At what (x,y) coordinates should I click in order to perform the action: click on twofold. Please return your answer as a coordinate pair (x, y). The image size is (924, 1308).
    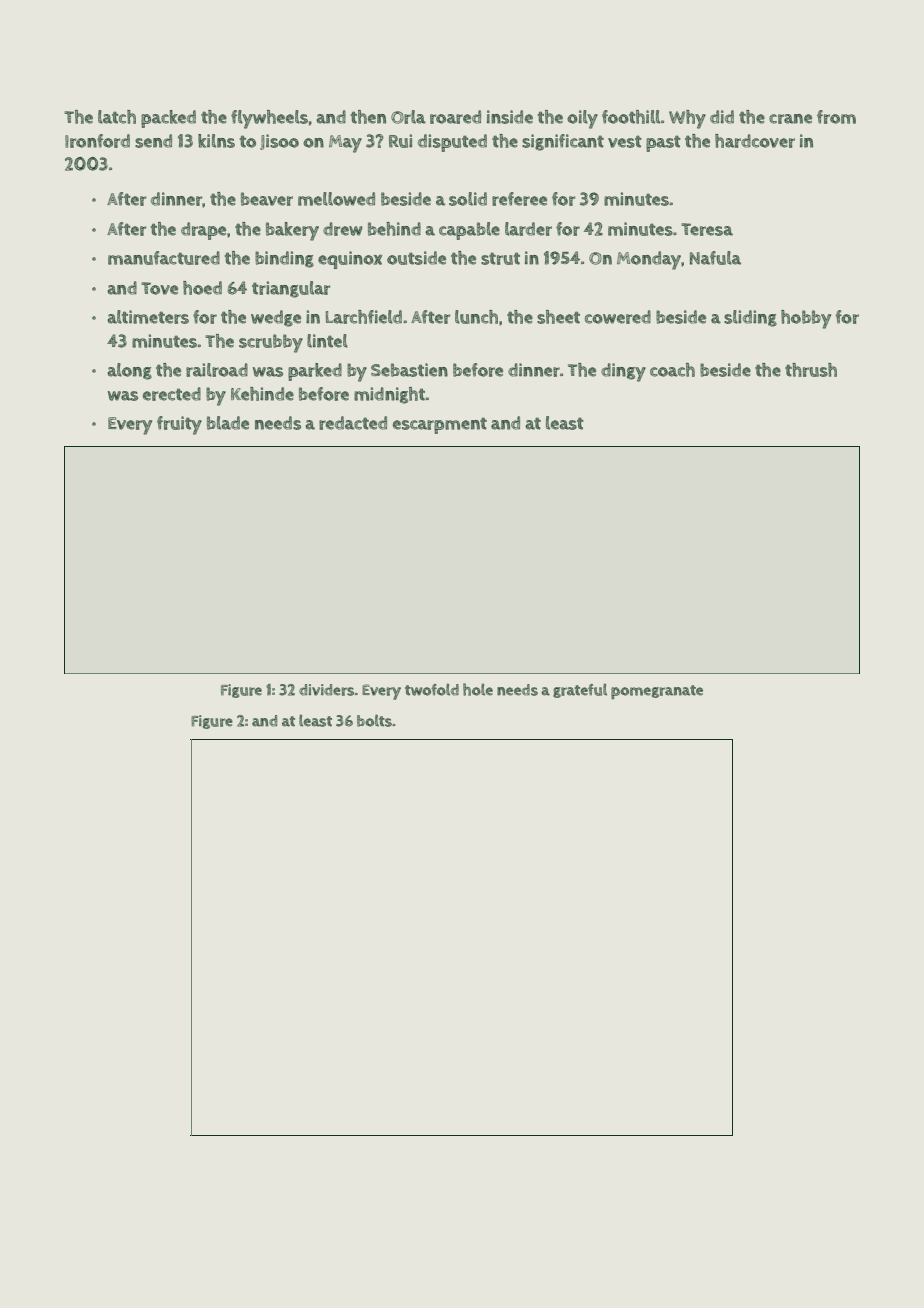
    Looking at the image, I should click on (432, 689).
